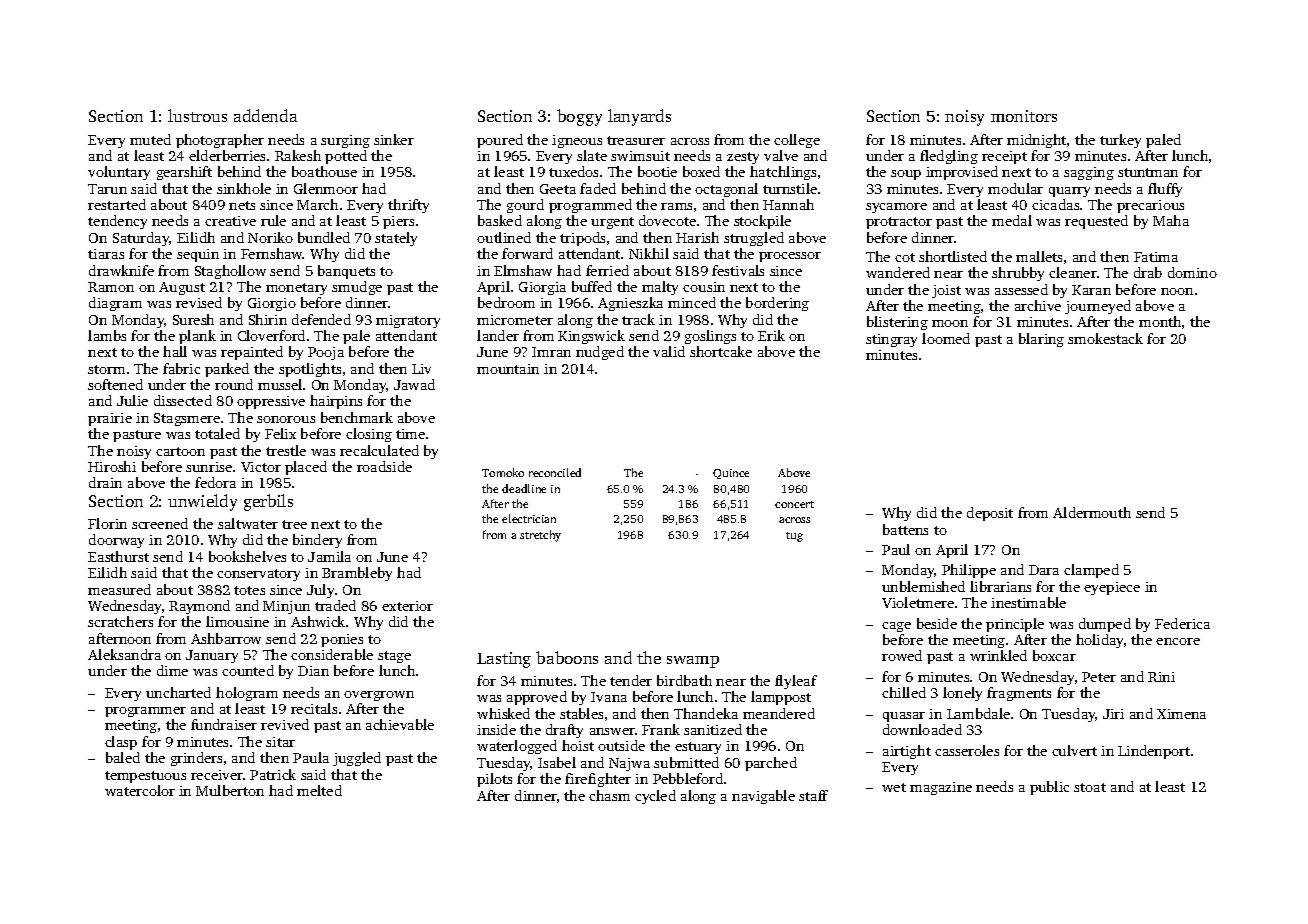  What do you see at coordinates (630, 304) in the screenshot?
I see `Agnieszka` at bounding box center [630, 304].
